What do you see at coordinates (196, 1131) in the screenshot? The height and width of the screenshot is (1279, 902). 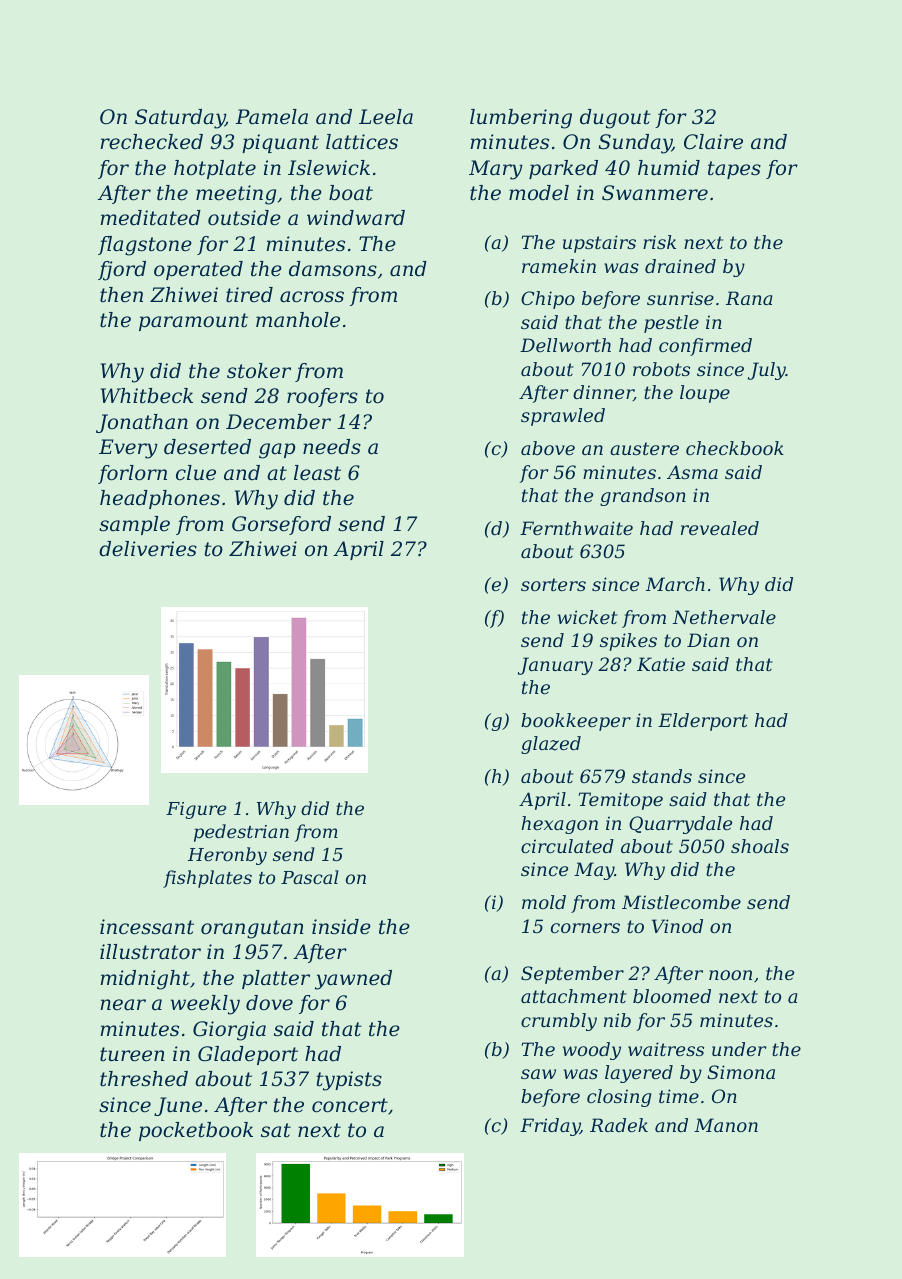 I see `pocketbook` at bounding box center [196, 1131].
